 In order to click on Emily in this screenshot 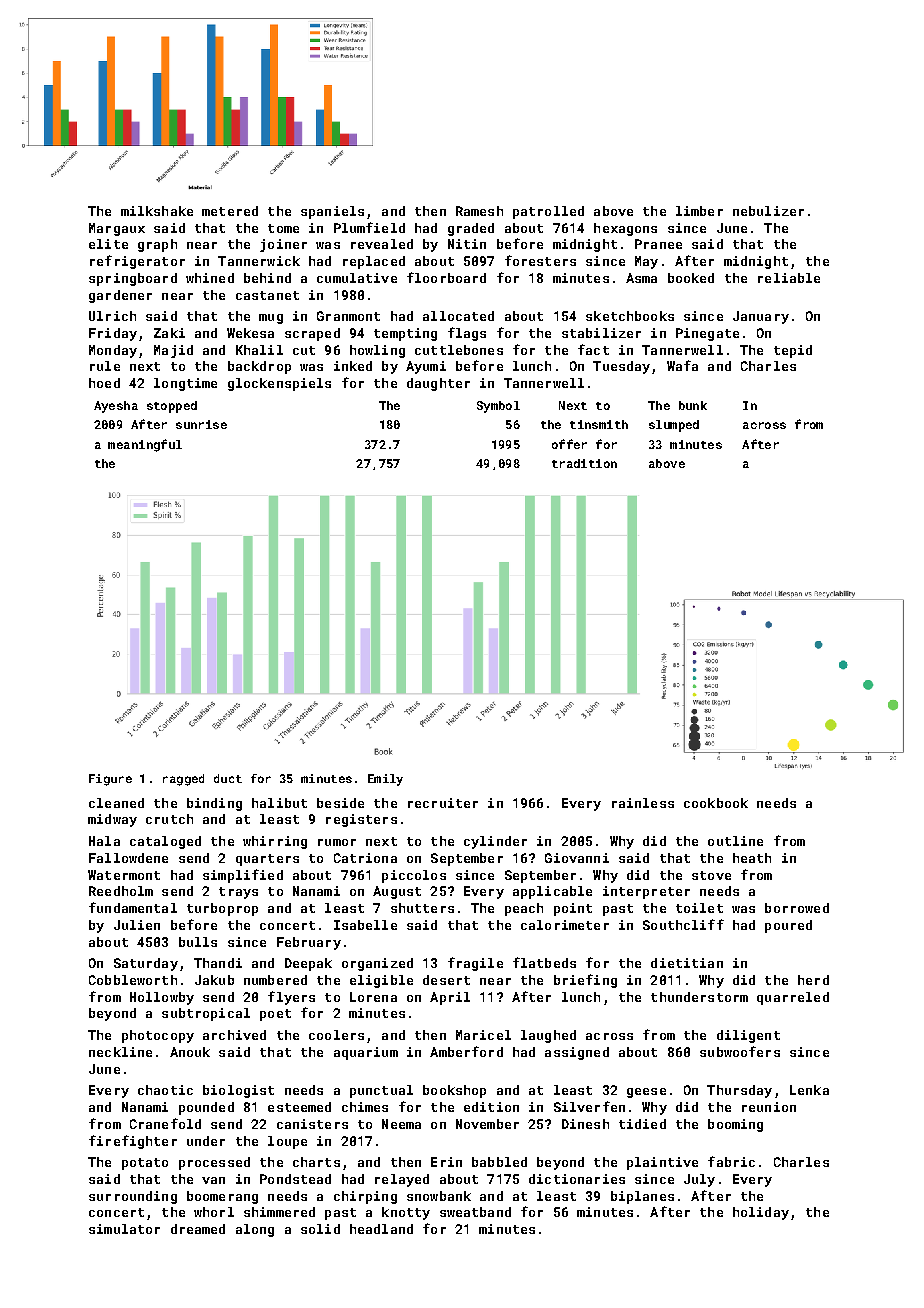, I will do `click(385, 780)`.
